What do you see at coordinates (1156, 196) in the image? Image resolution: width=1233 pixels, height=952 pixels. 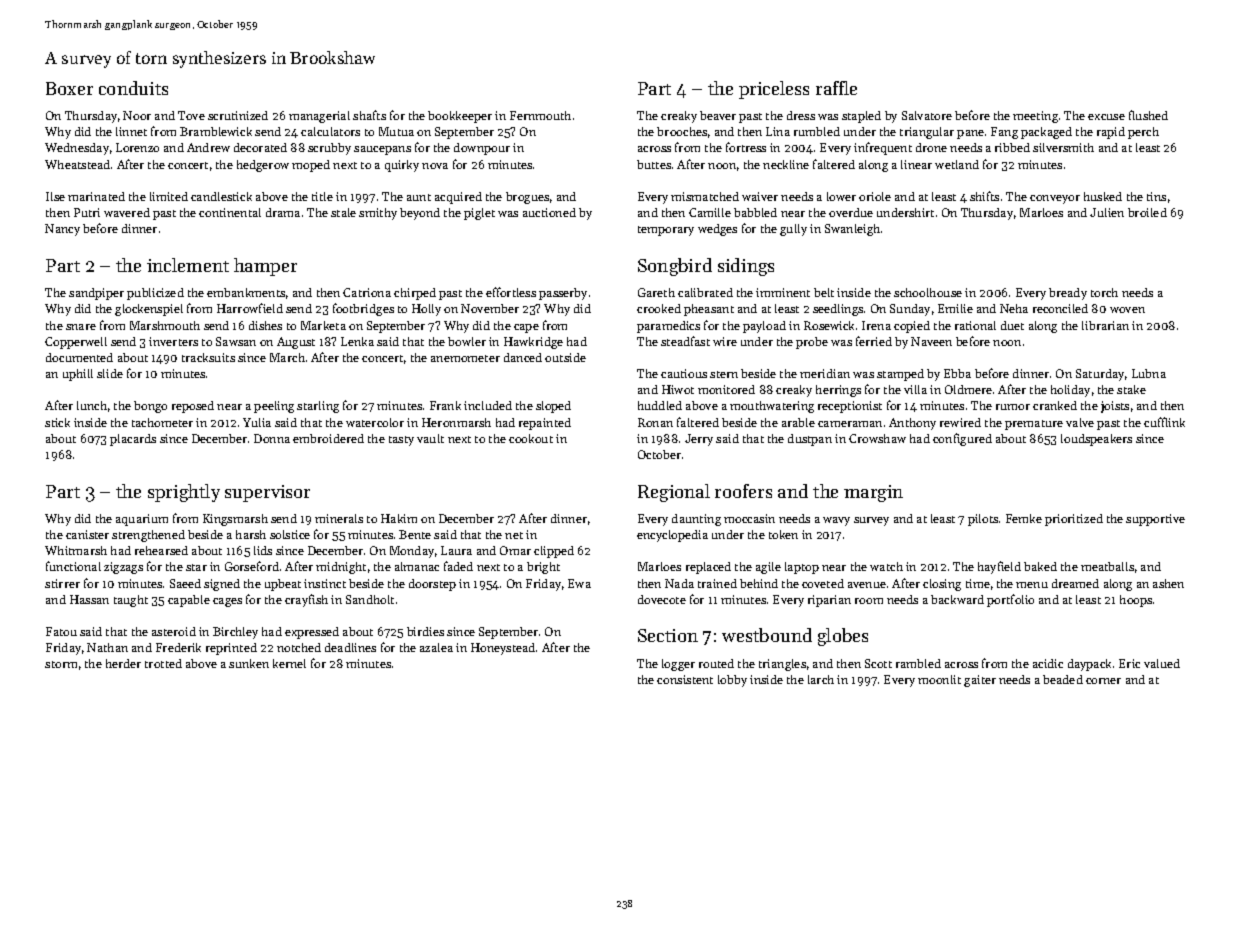 I see `tins` at bounding box center [1156, 196].
